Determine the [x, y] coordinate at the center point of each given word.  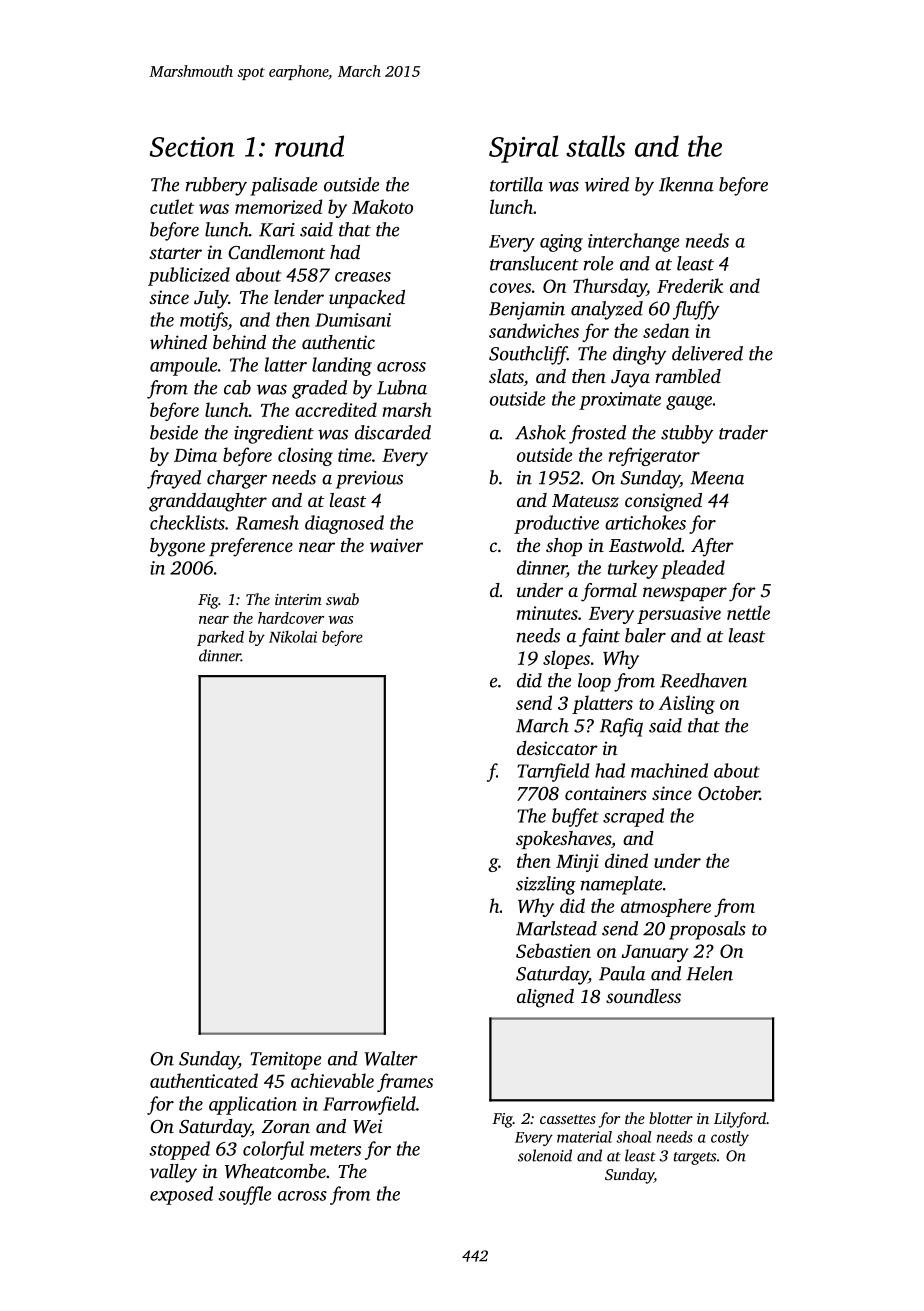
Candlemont [276, 252]
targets [695, 1158]
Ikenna [686, 184]
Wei [367, 1126]
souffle [244, 1195]
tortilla [516, 184]
